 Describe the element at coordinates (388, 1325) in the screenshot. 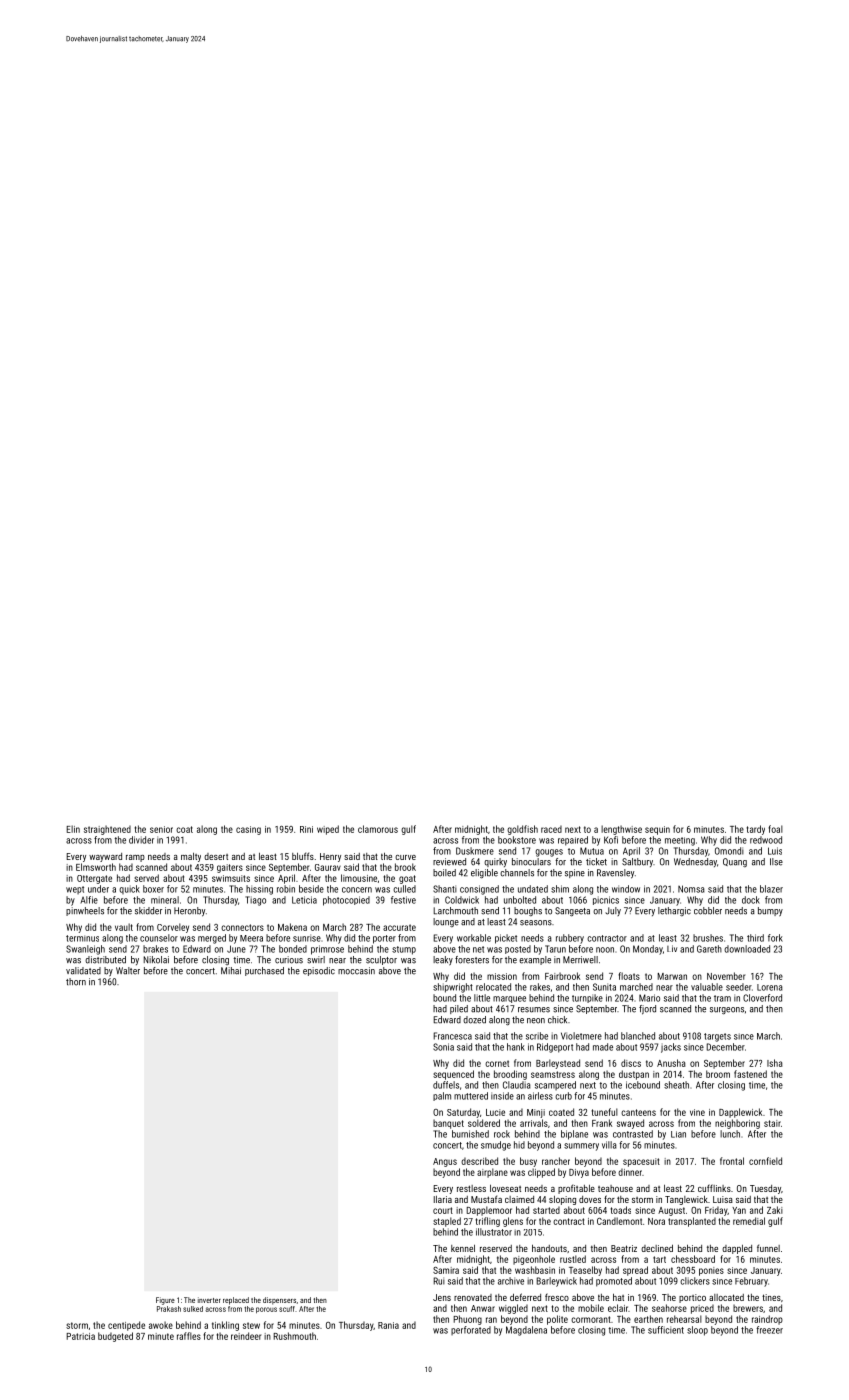

I see `Rania` at that location.
